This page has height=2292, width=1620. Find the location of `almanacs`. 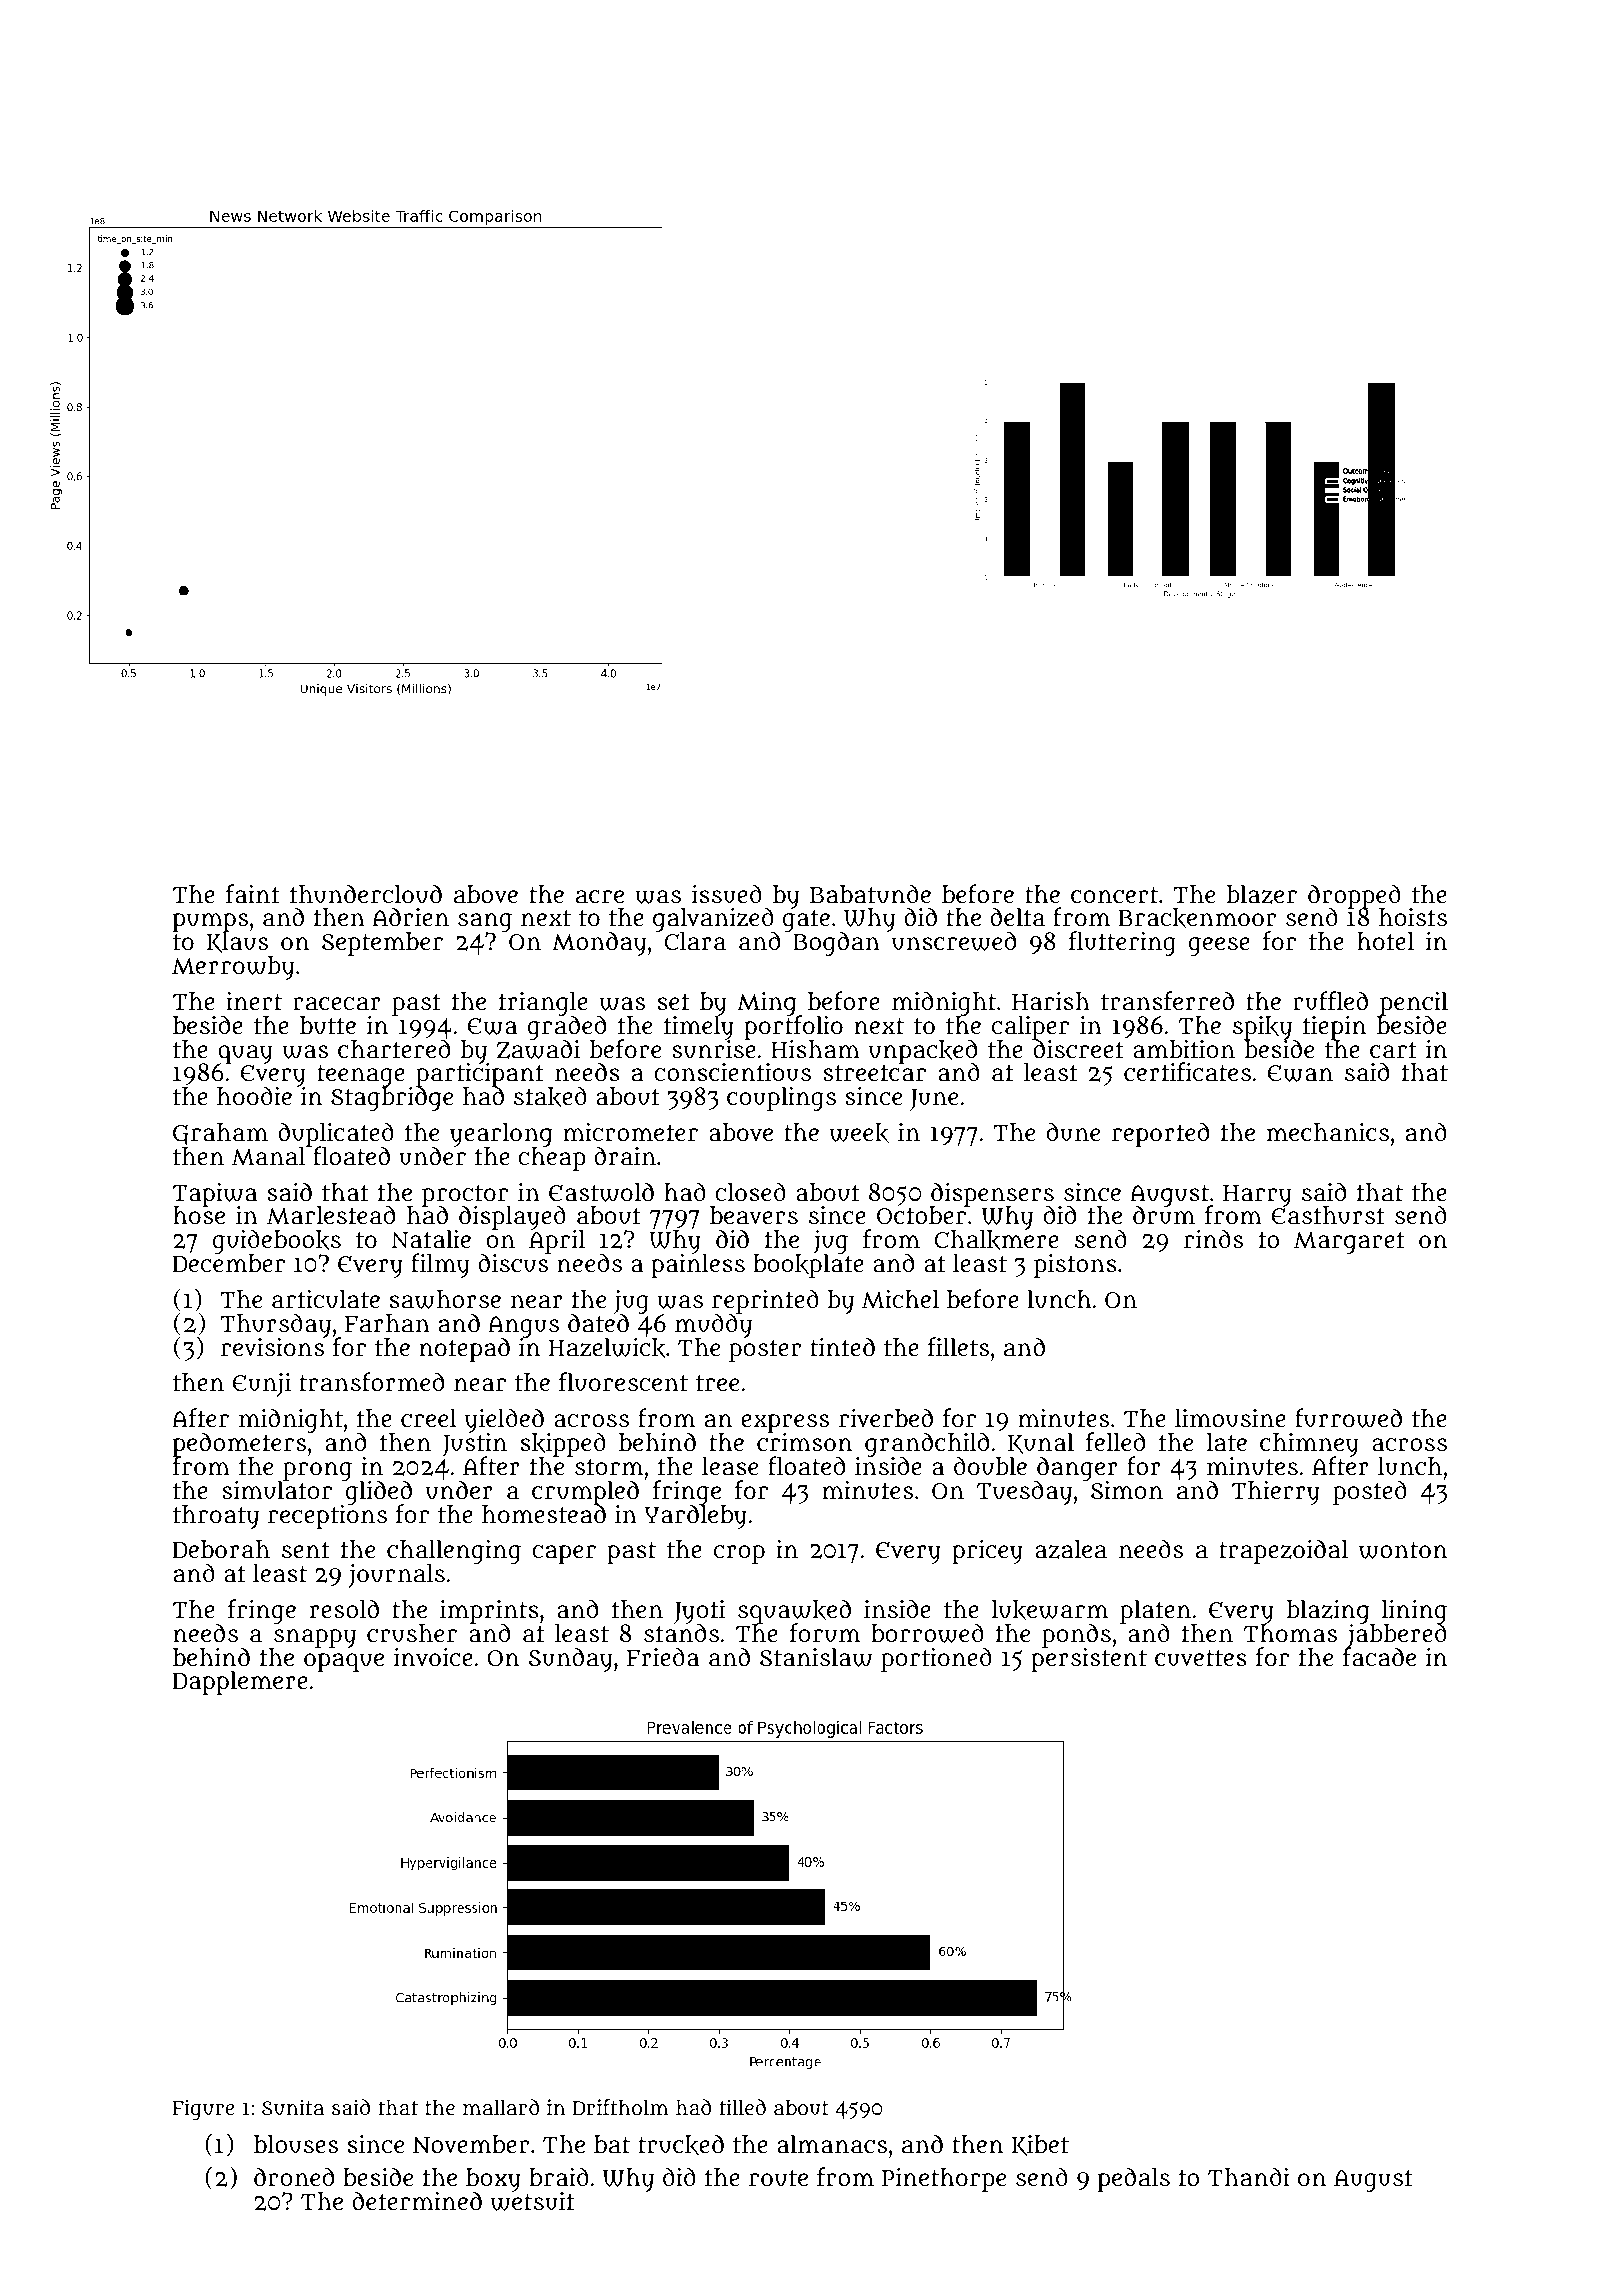

almanacs is located at coordinates (832, 2144).
